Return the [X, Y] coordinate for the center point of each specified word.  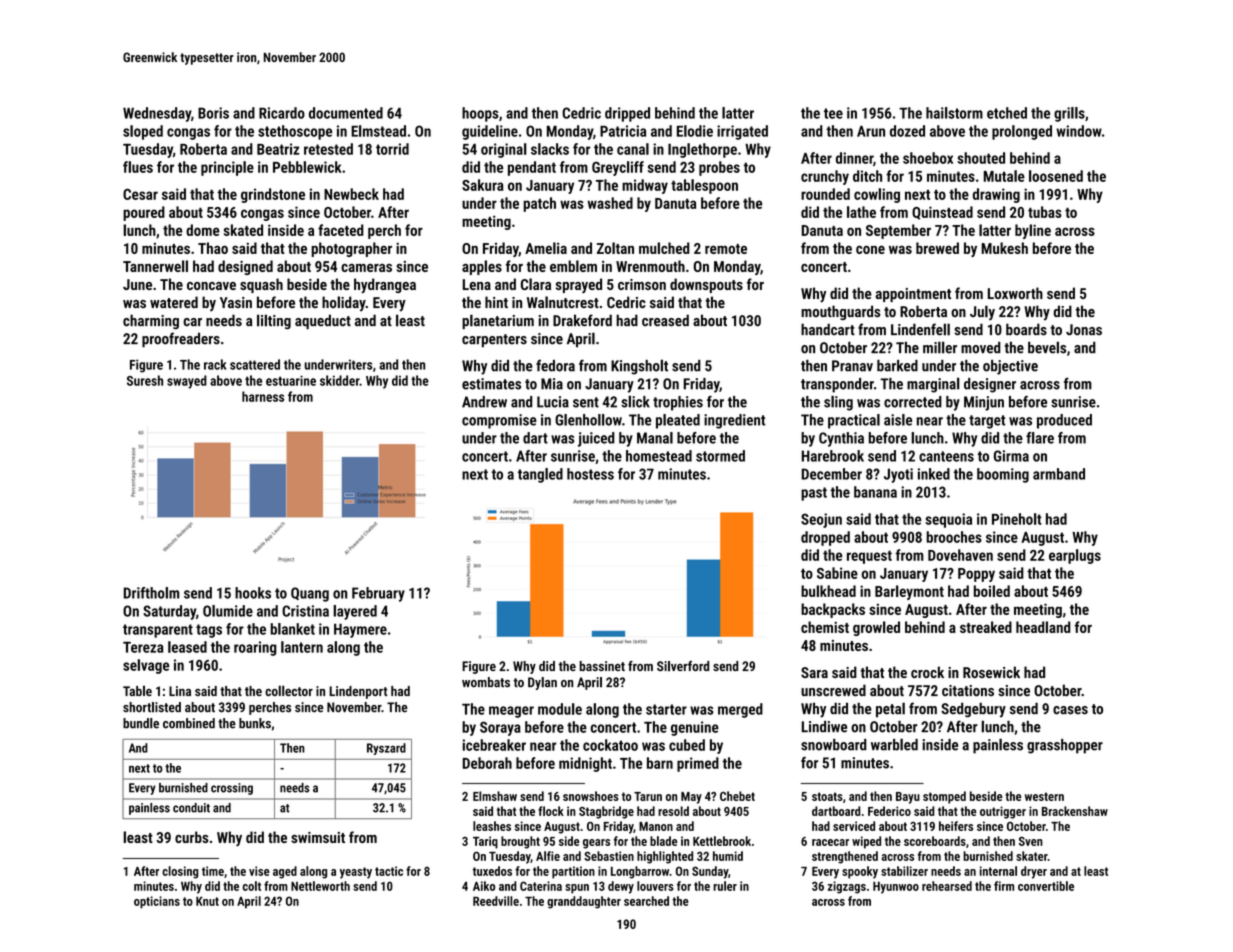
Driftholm [151, 593]
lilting [274, 321]
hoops [480, 114]
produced [1064, 421]
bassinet [602, 666]
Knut [207, 901]
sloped [143, 132]
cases [1070, 710]
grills [1069, 114]
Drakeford [582, 320]
